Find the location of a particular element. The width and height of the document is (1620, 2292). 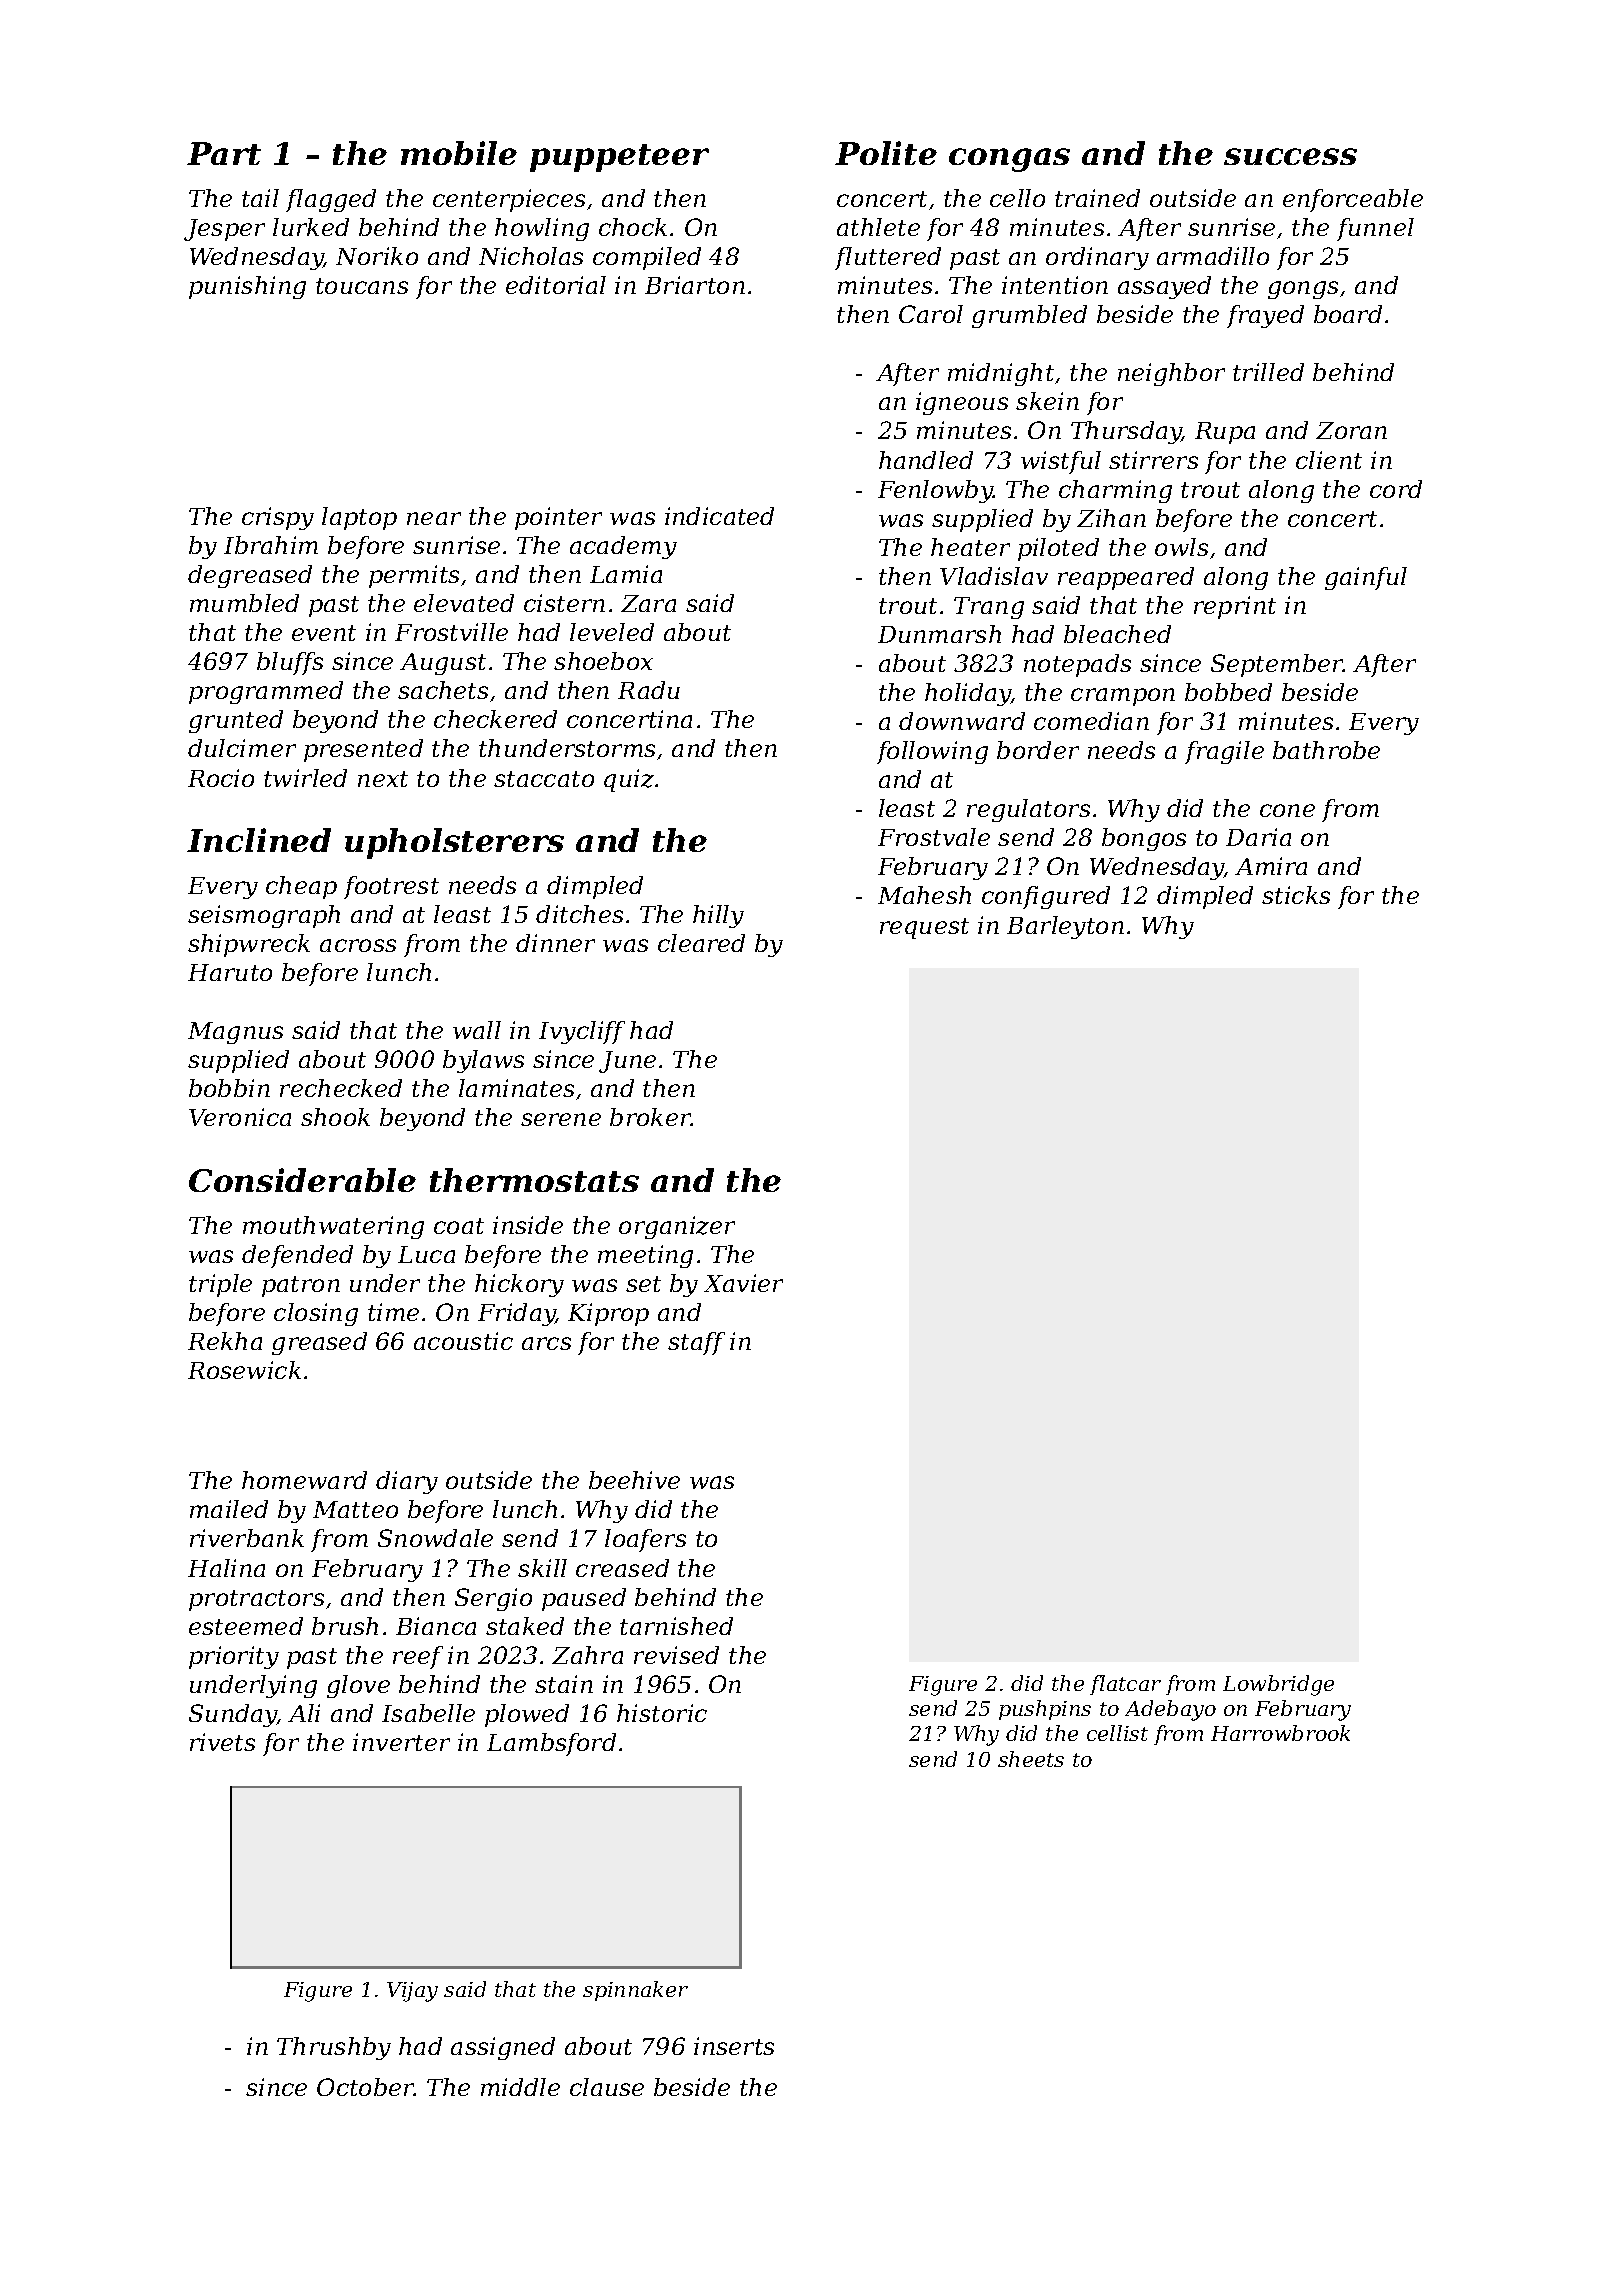

rivets is located at coordinates (222, 1742).
